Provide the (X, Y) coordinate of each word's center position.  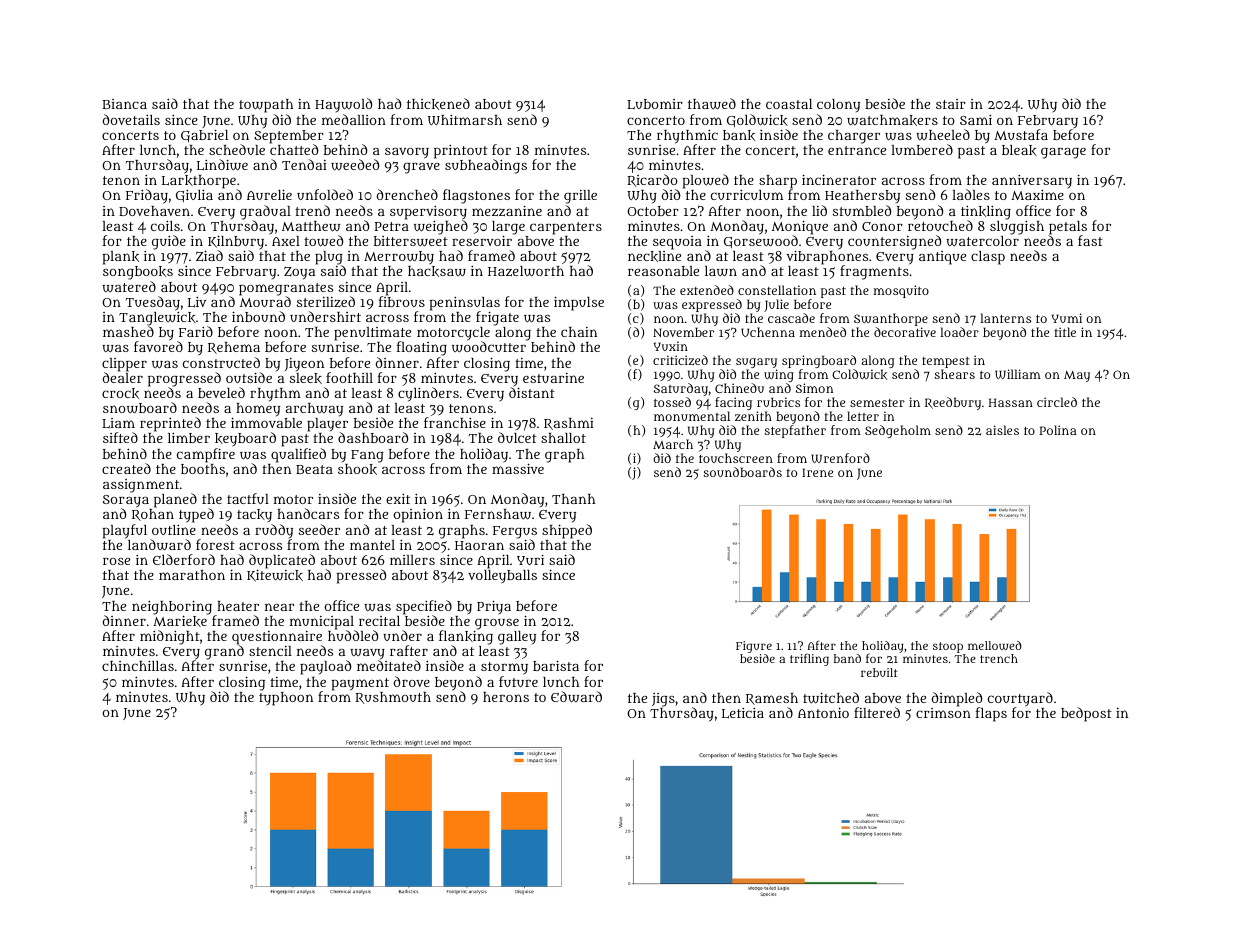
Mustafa (1021, 134)
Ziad (209, 256)
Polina (1058, 430)
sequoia (677, 243)
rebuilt (879, 672)
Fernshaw (498, 514)
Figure (754, 647)
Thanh (573, 499)
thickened (438, 104)
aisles (1002, 430)
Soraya (126, 502)
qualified (298, 455)
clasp (988, 258)
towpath (266, 106)
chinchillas (138, 666)
